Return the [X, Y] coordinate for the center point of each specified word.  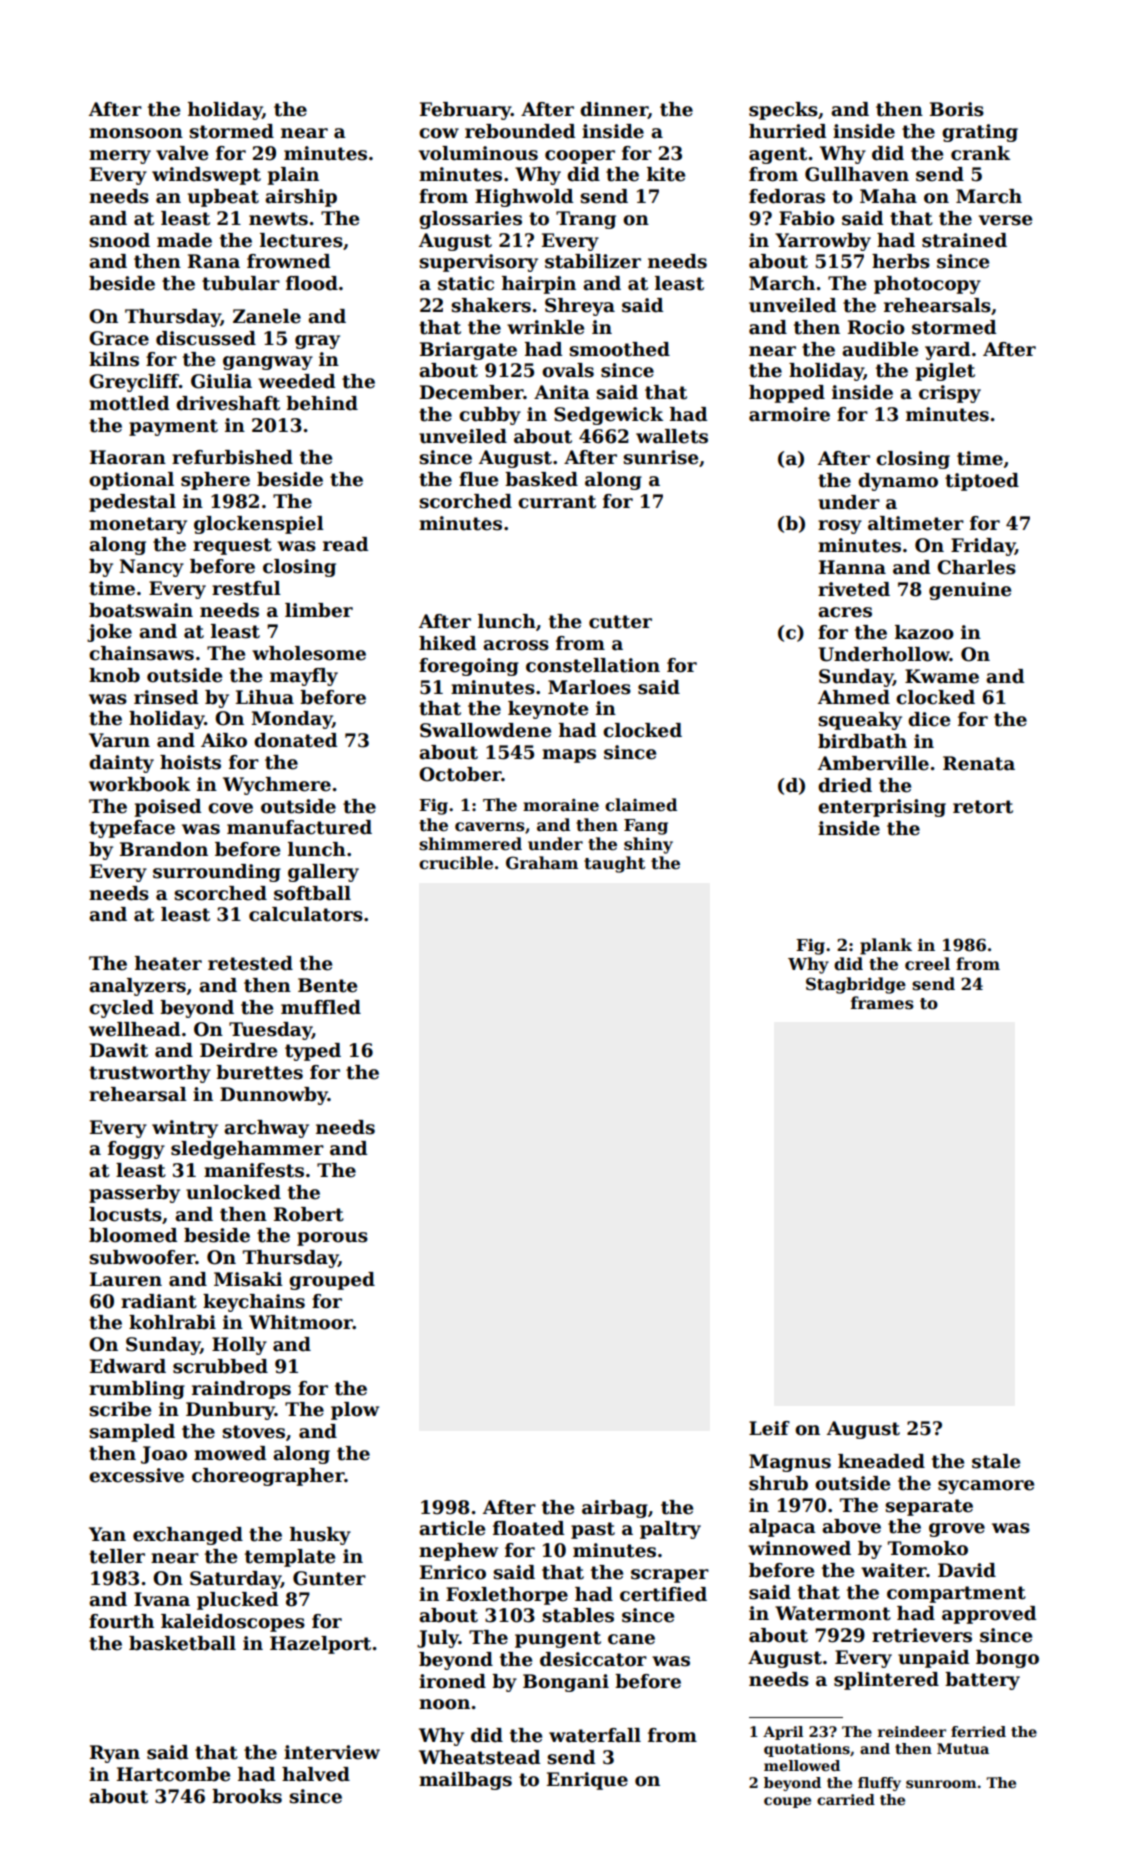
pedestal [132, 503]
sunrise [660, 457]
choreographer [268, 1477]
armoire [789, 414]
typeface [132, 829]
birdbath [862, 741]
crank [980, 153]
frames [882, 1003]
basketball [182, 1643]
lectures [301, 240]
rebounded [520, 131]
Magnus [790, 1463]
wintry [185, 1129]
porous [332, 1239]
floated [528, 1528]
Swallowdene [485, 730]
